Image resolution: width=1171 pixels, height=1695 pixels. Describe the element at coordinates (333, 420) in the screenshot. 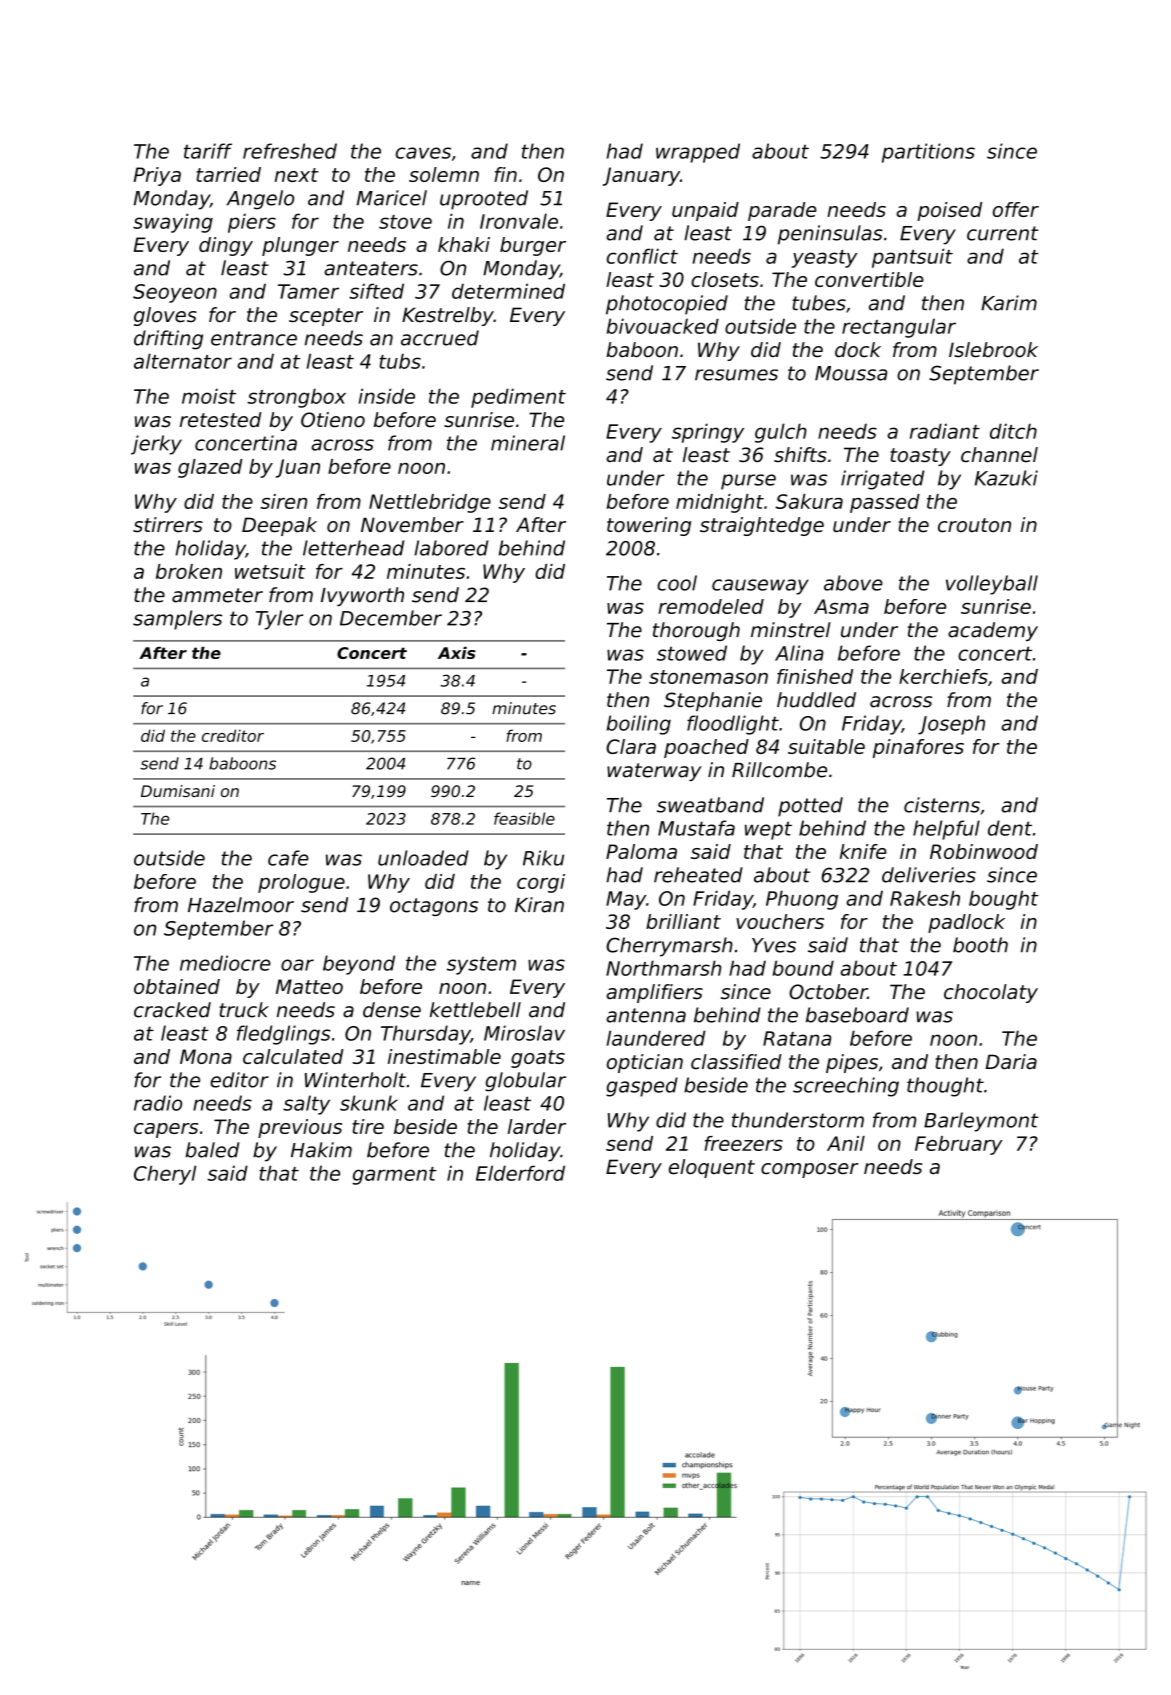

I see `Otieno` at that location.
